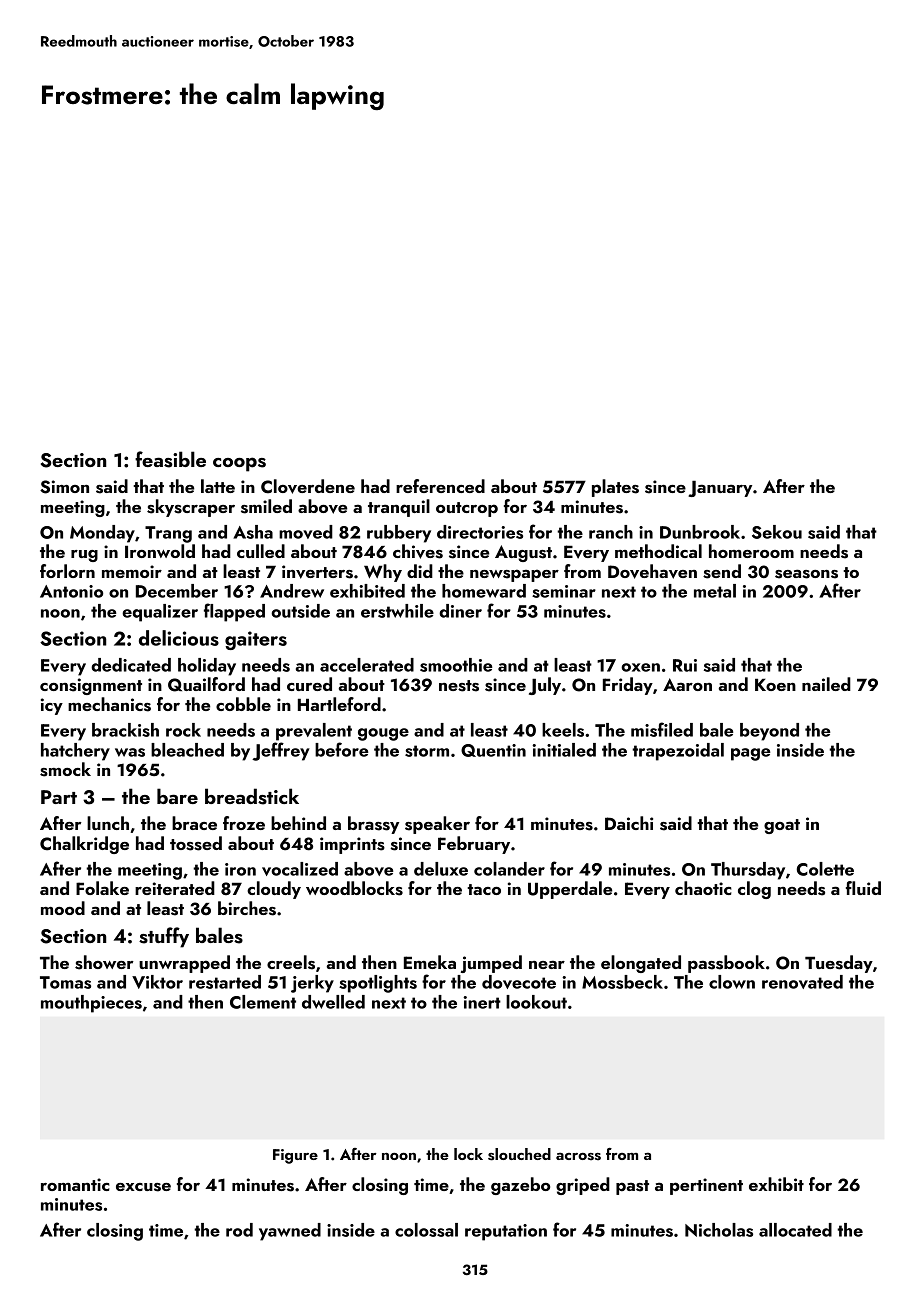 This screenshot has width=924, height=1308. Describe the element at coordinates (440, 486) in the screenshot. I see `referenced` at that location.
